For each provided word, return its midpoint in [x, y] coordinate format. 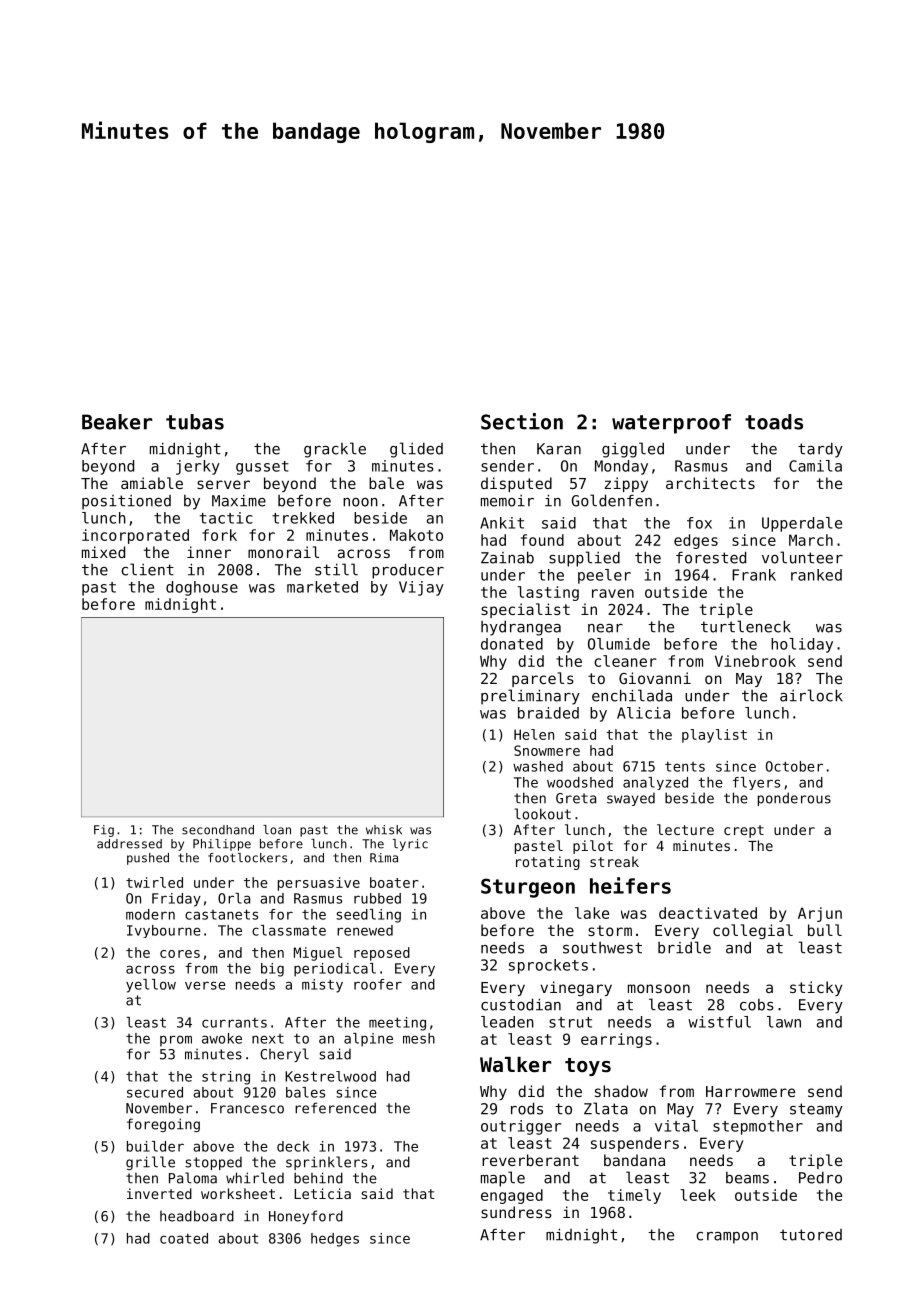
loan [277, 830]
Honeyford [306, 1217]
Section [522, 421]
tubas [195, 422]
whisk [384, 830]
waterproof [671, 424]
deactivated [708, 913]
